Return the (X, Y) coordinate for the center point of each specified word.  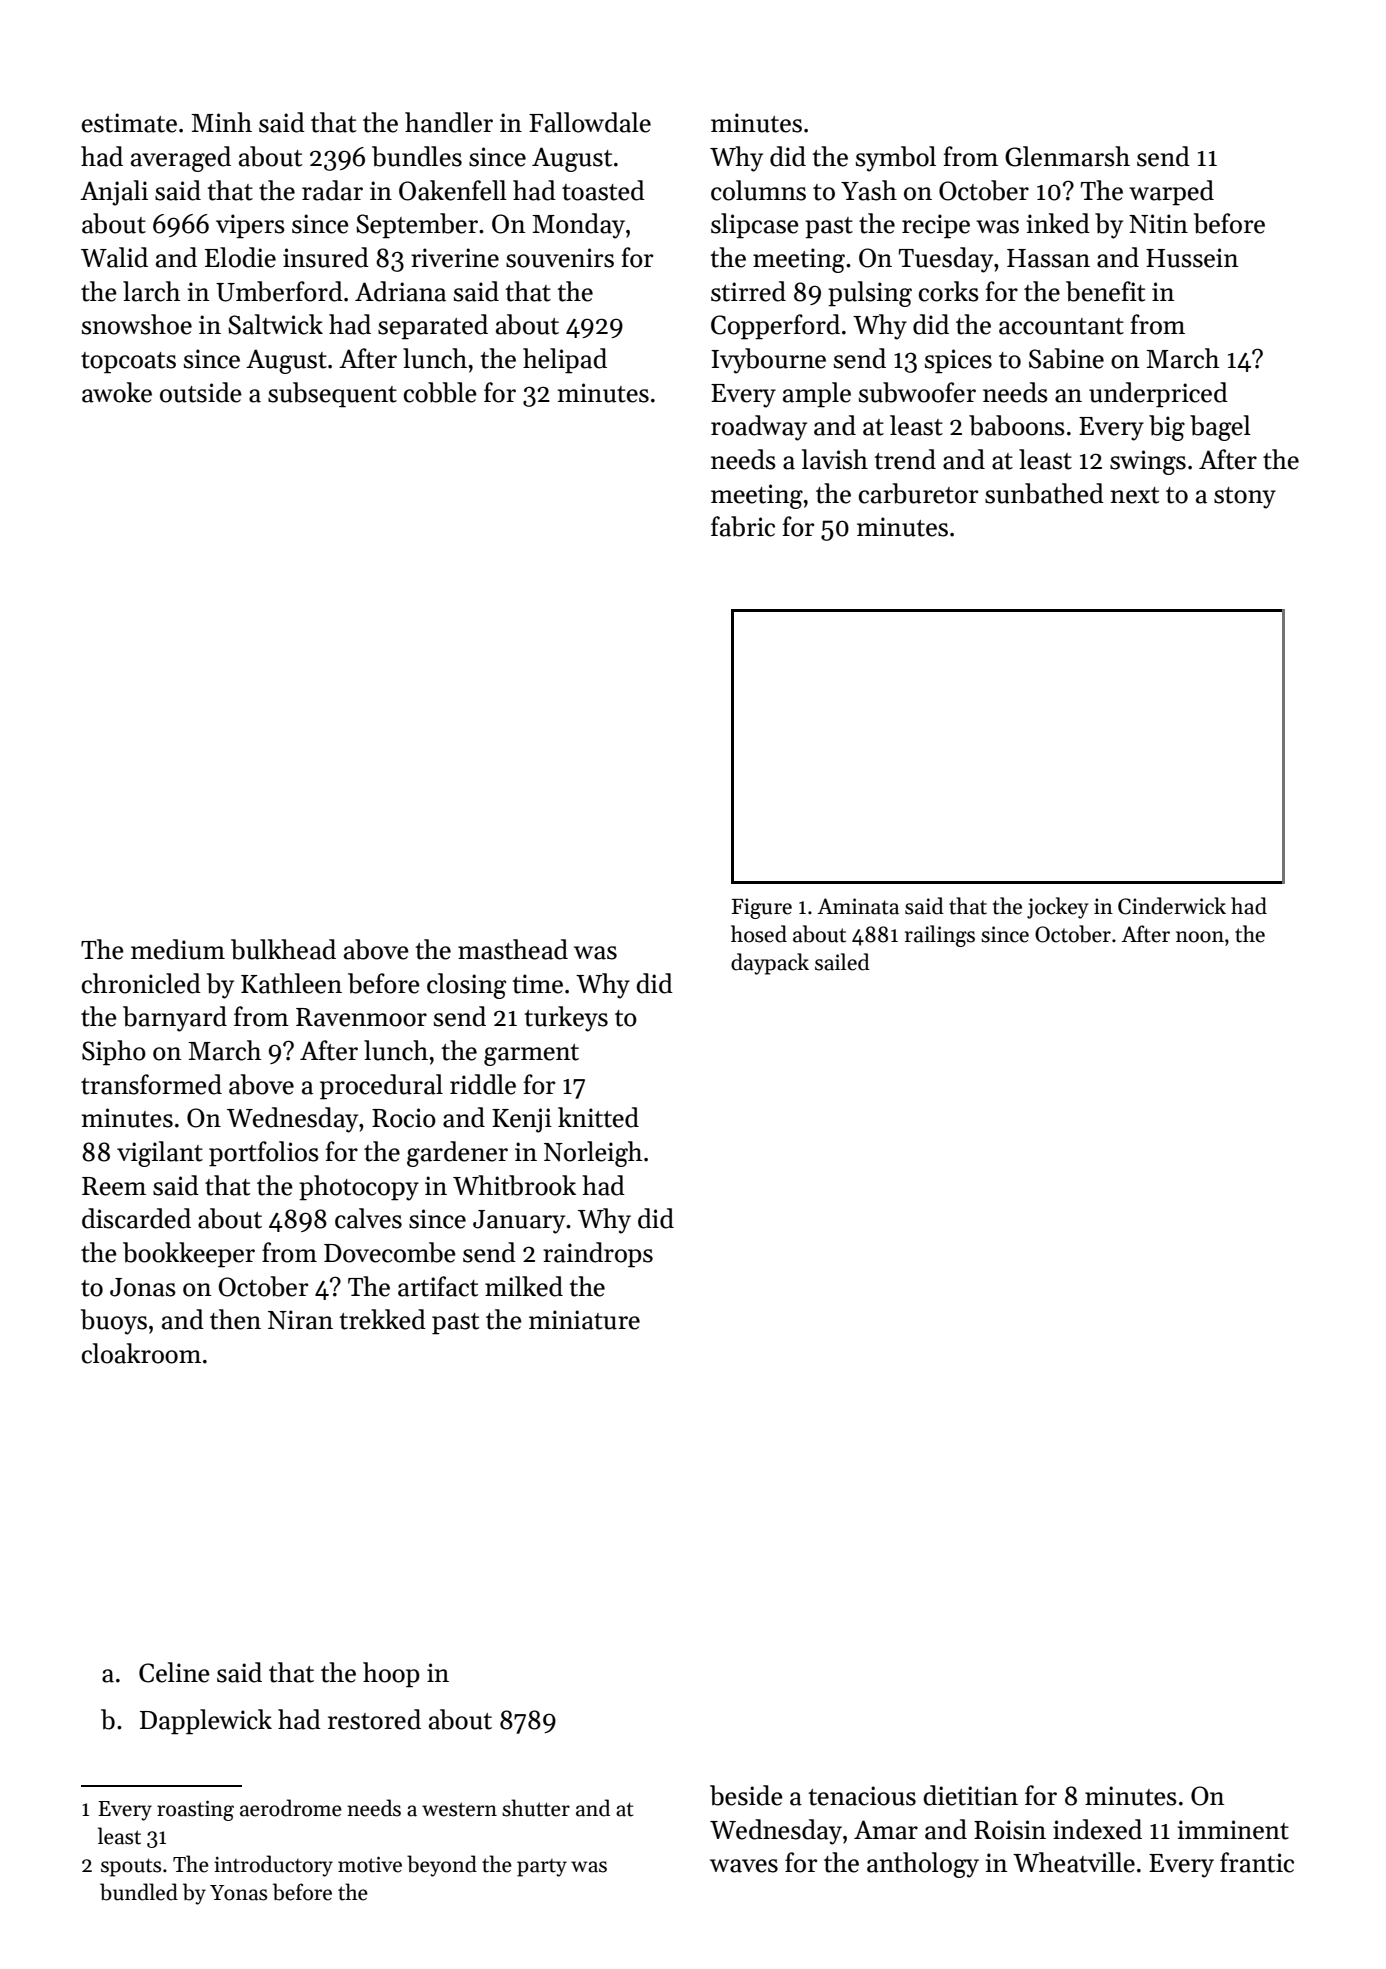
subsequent (332, 395)
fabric (743, 526)
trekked (383, 1319)
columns (758, 190)
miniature (584, 1320)
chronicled (141, 983)
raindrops (598, 1255)
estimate (129, 123)
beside (746, 1795)
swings (1148, 462)
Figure (762, 908)
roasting (195, 1810)
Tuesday (946, 260)
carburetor (918, 493)
